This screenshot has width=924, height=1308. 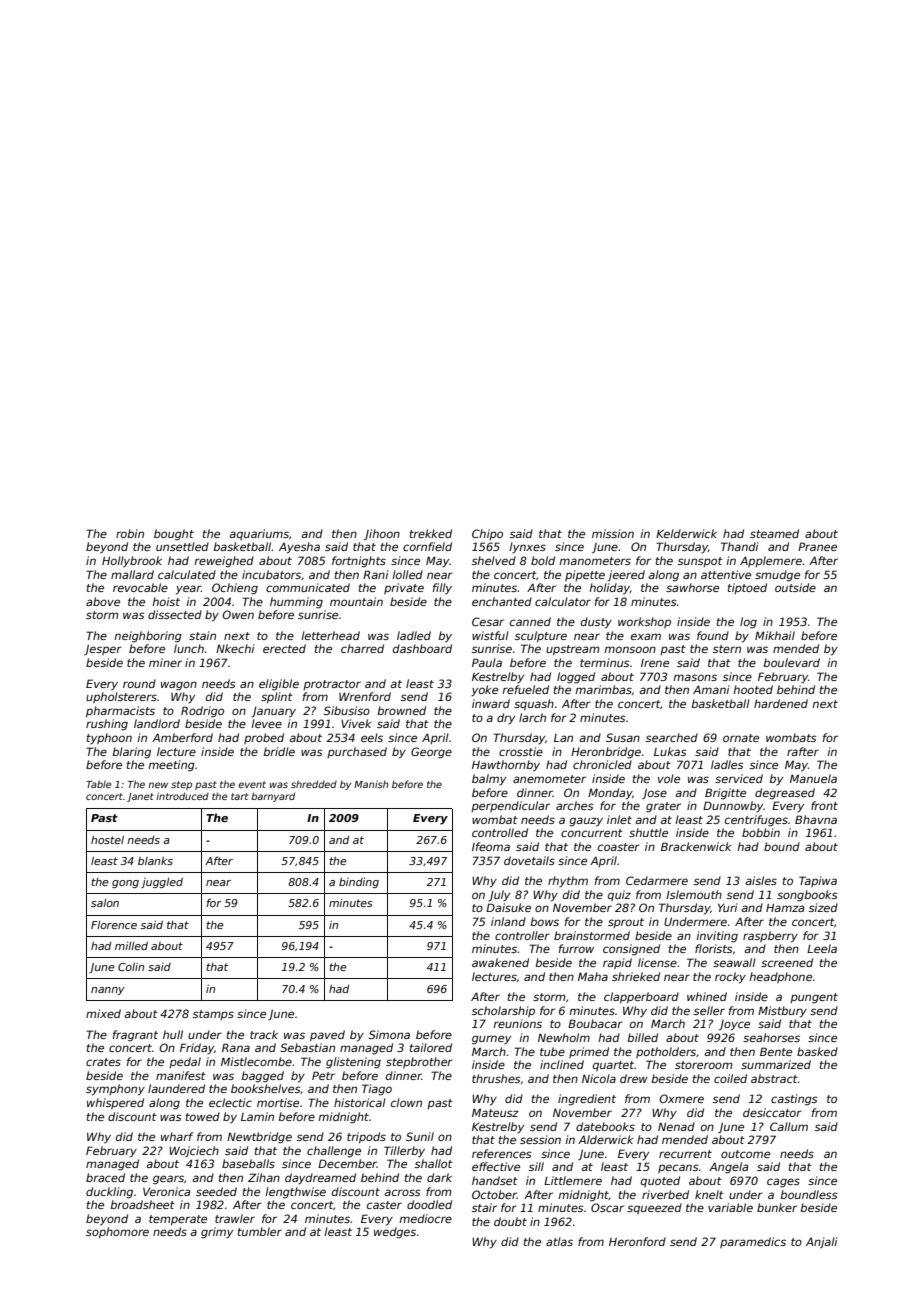 What do you see at coordinates (814, 998) in the screenshot?
I see `pungent` at bounding box center [814, 998].
